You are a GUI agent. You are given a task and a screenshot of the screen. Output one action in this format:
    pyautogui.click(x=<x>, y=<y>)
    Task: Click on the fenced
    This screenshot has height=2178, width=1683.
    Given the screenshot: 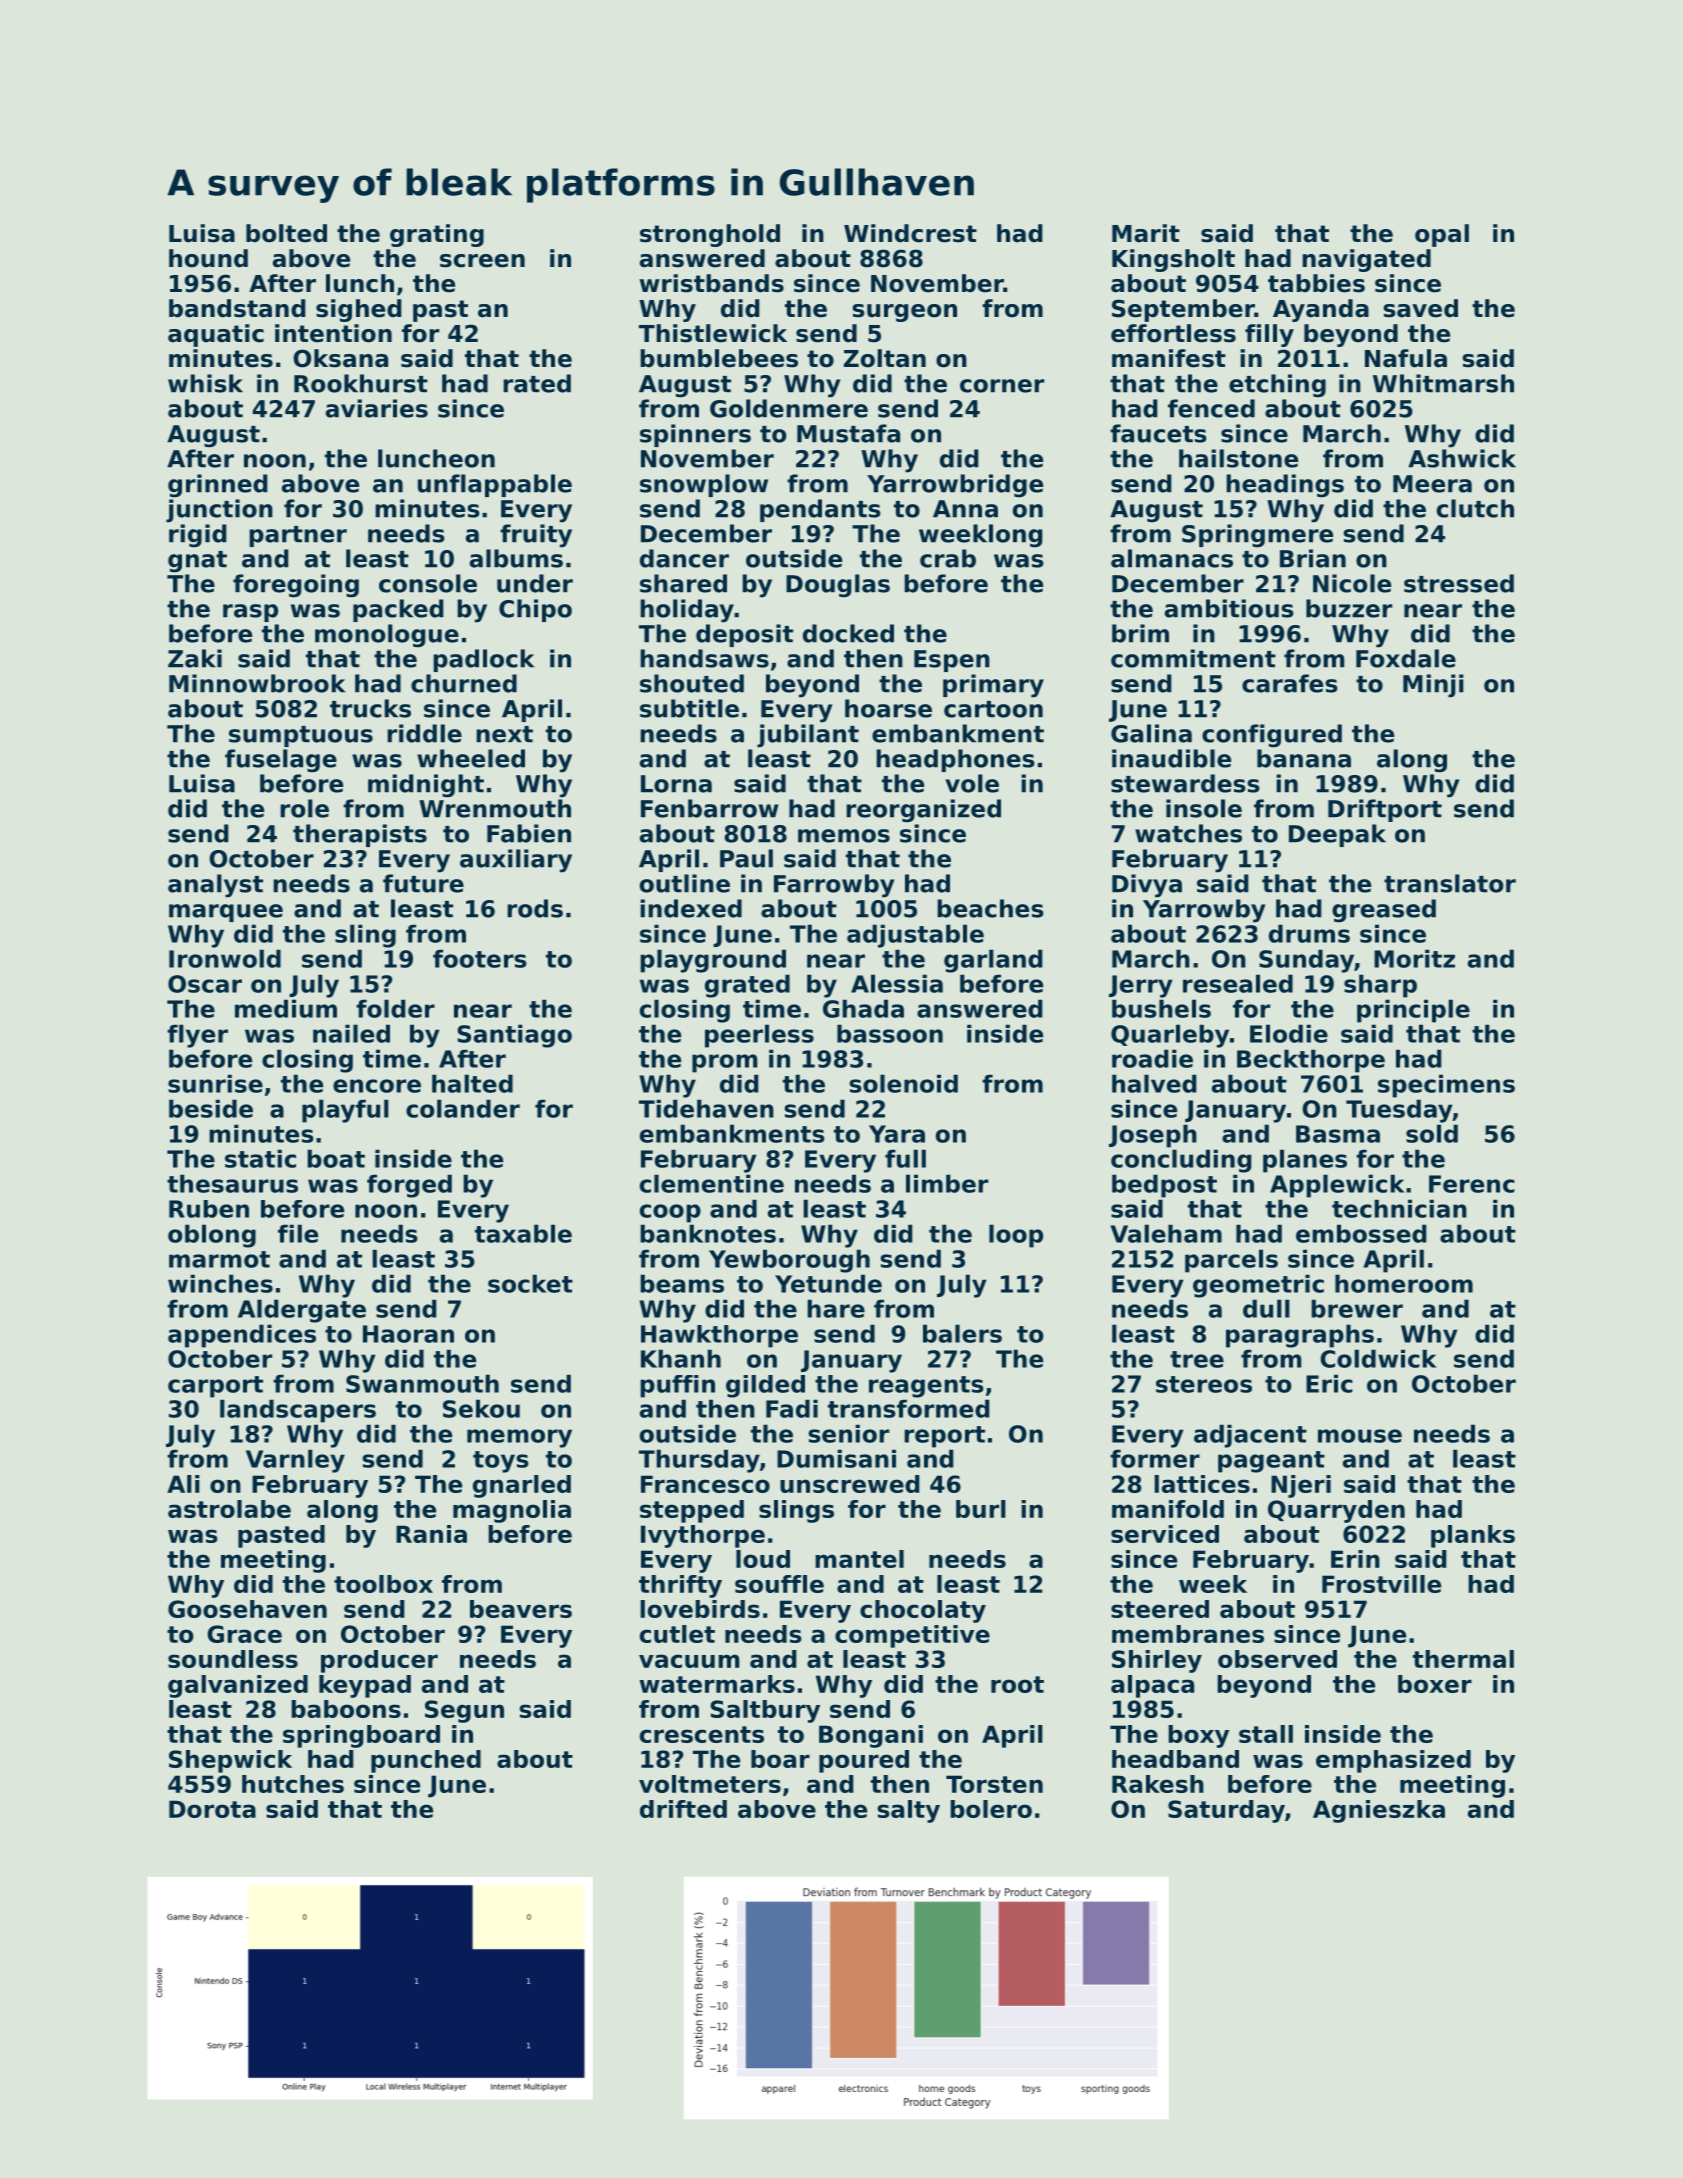 What is the action you would take?
    pyautogui.click(x=1211, y=408)
